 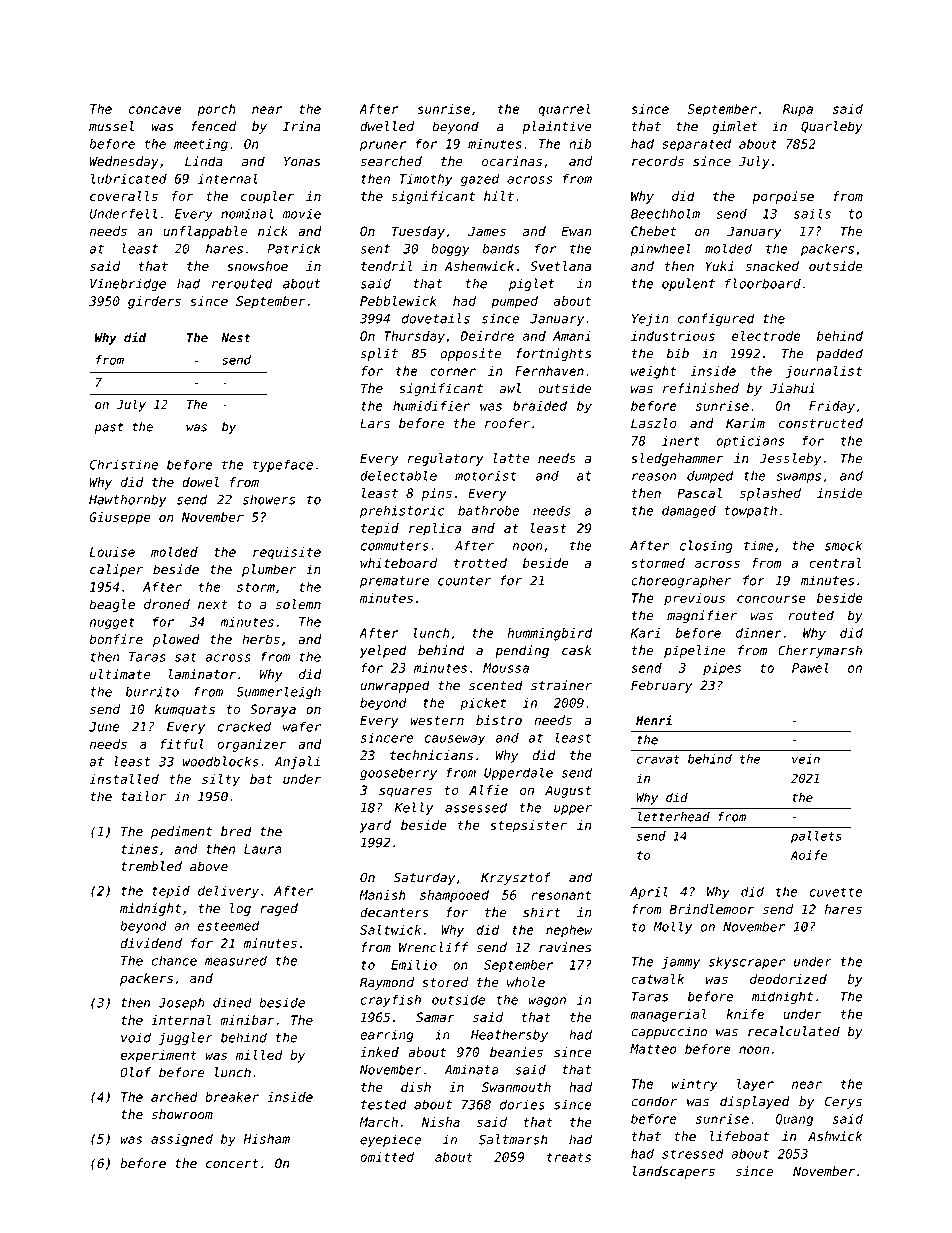 What do you see at coordinates (790, 459) in the document?
I see `Jessleby` at bounding box center [790, 459].
